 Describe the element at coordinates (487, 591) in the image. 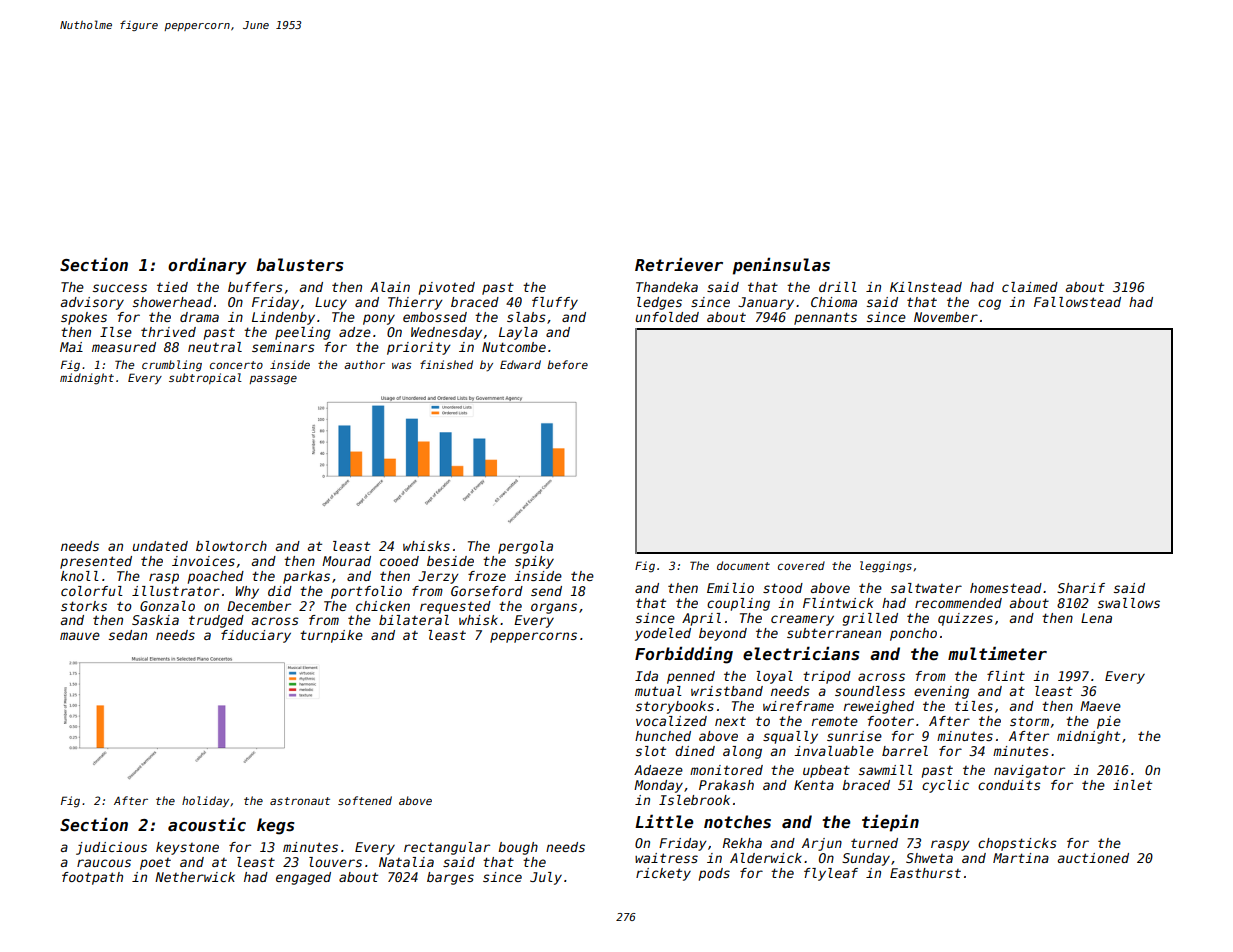

I see `Gorseford` at that location.
